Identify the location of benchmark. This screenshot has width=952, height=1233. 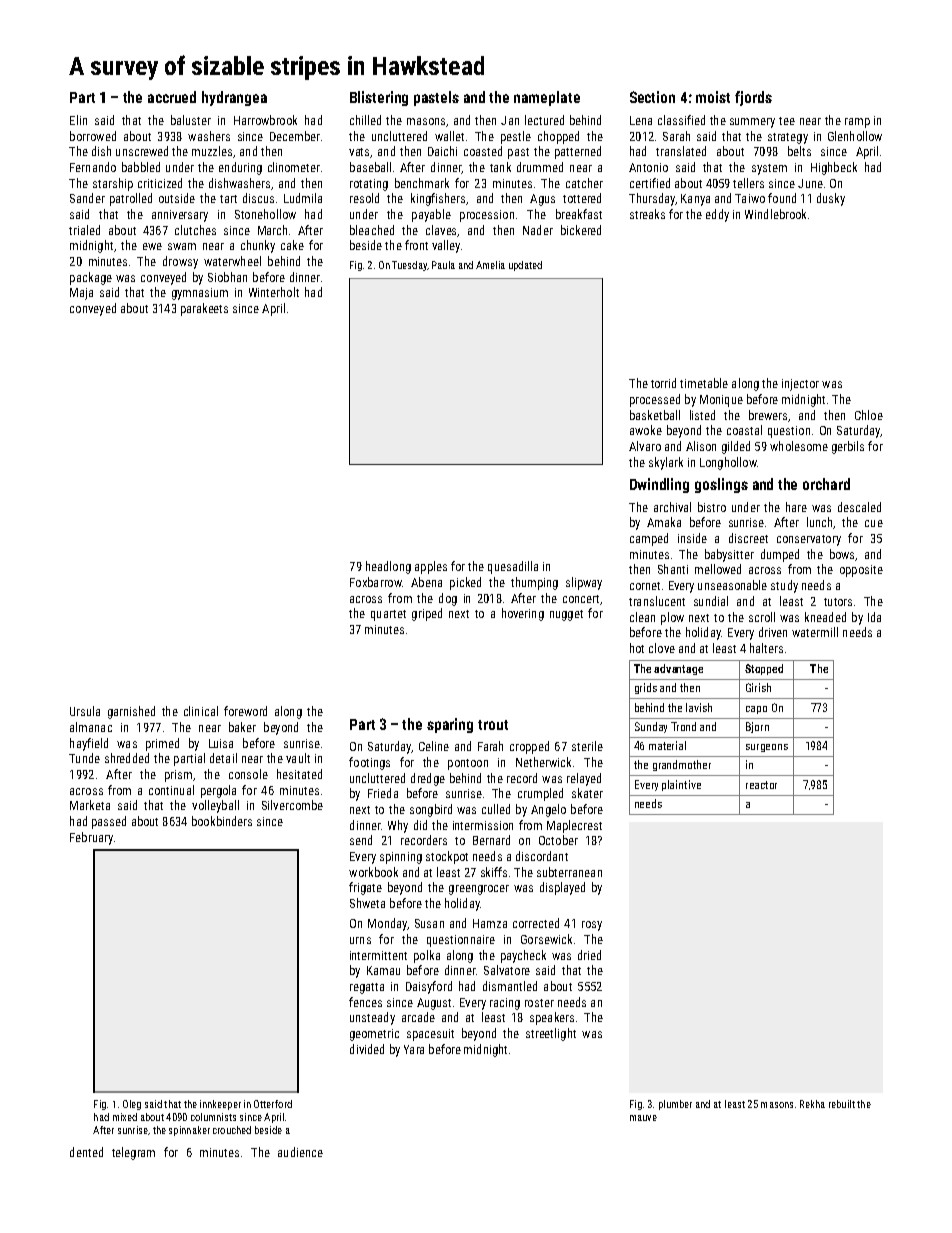
(422, 183).
